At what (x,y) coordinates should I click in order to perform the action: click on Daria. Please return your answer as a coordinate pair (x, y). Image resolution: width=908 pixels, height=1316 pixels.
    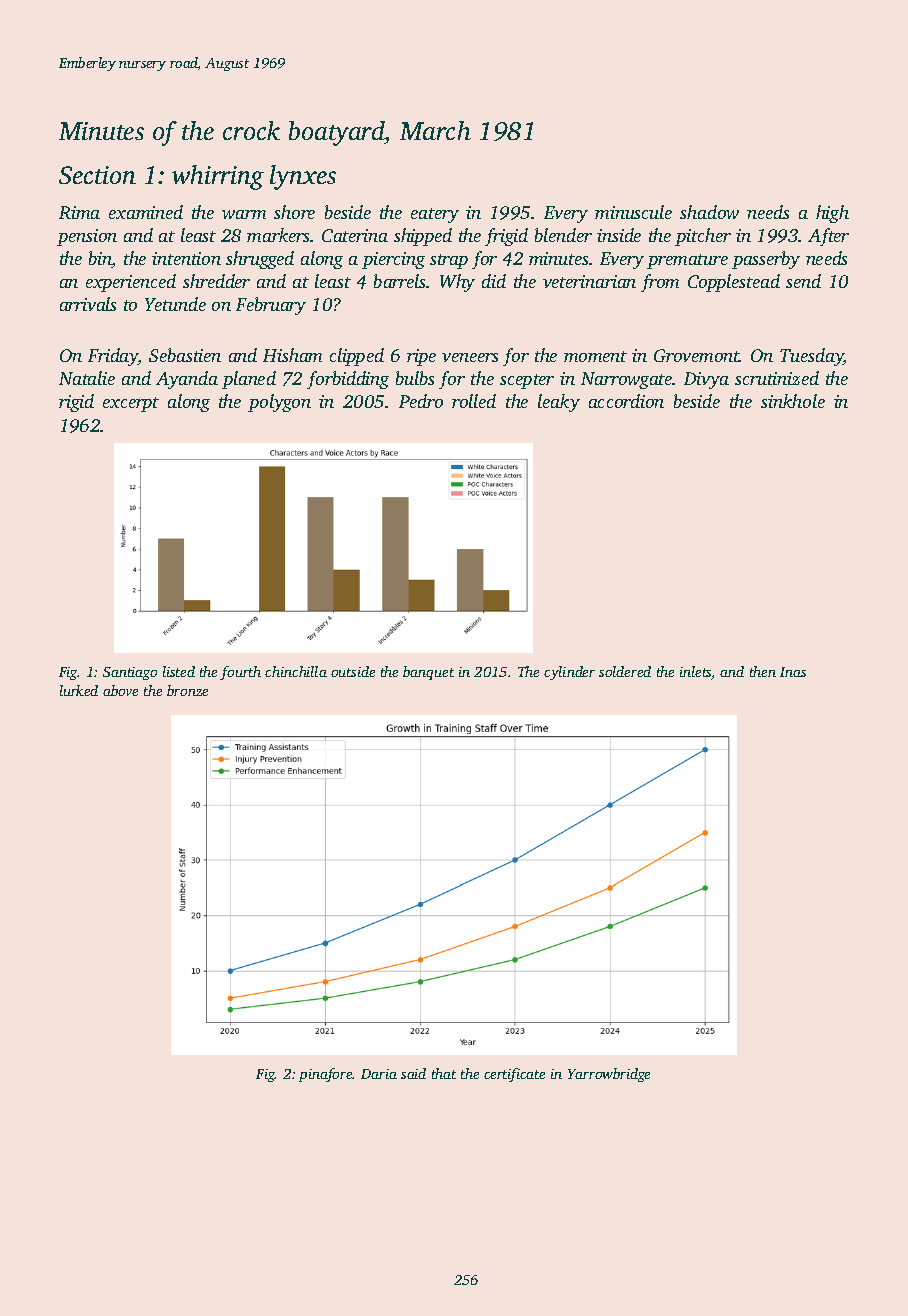
    Looking at the image, I should click on (379, 1074).
